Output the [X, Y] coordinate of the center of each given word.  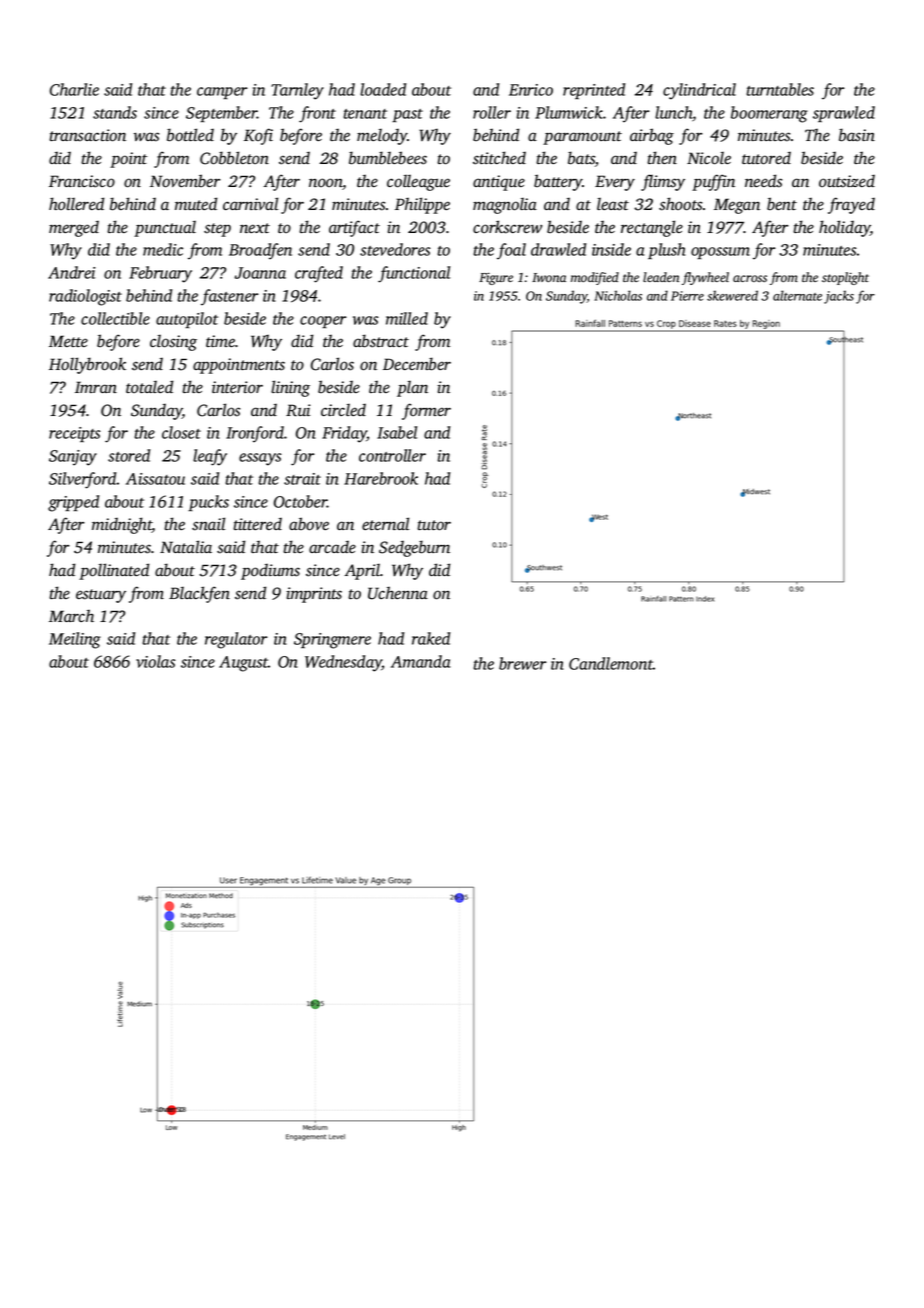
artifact [354, 228]
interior [237, 387]
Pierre [687, 296]
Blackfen [199, 594]
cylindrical [699, 91]
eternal [385, 523]
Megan [737, 206]
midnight [122, 525]
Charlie [74, 89]
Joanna [260, 273]
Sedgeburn [414, 548]
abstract [381, 341]
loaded [383, 89]
